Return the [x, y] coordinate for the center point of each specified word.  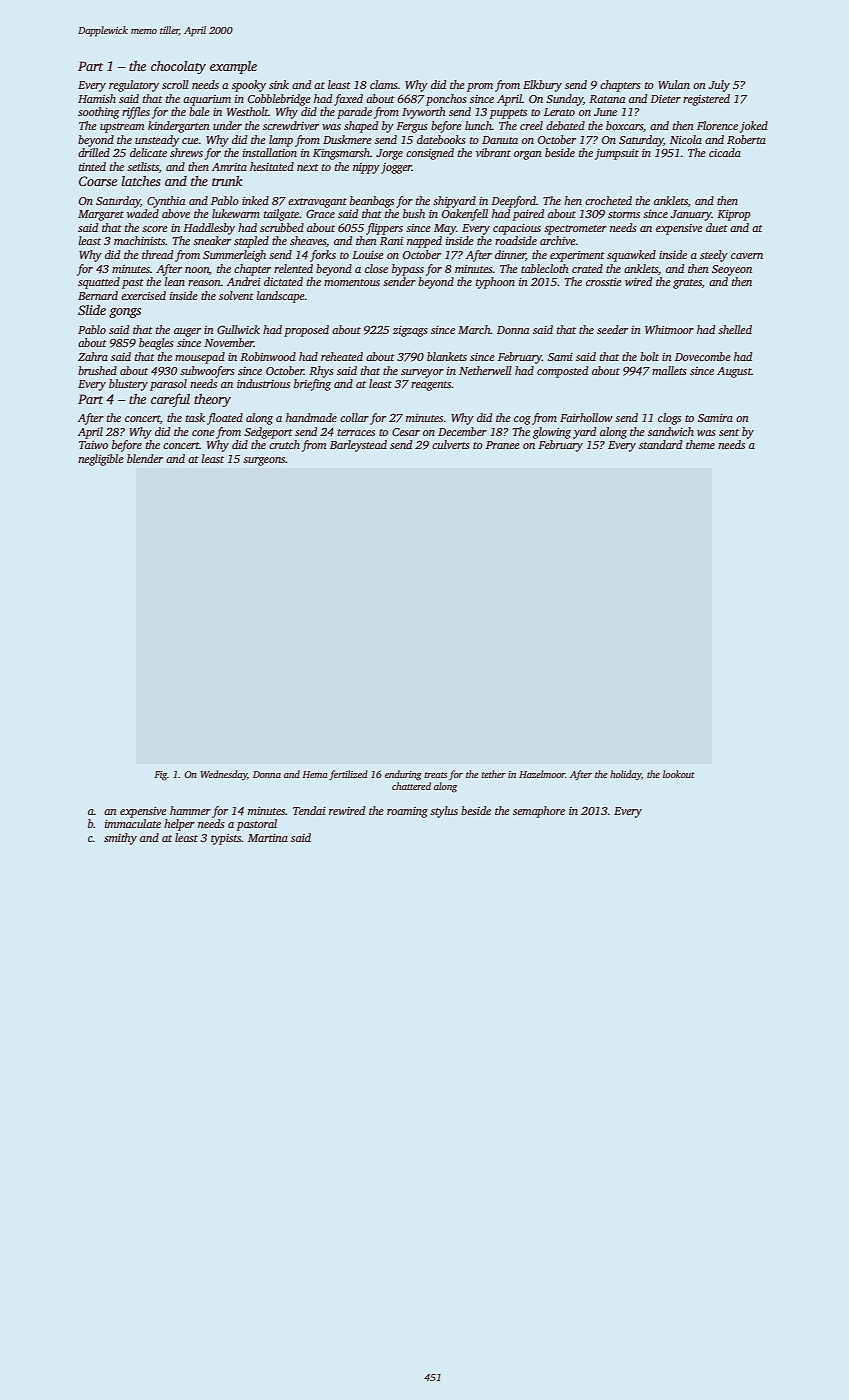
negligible [101, 460]
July [719, 86]
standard [660, 444]
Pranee [503, 445]
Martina [268, 838]
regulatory [134, 86]
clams [384, 84]
